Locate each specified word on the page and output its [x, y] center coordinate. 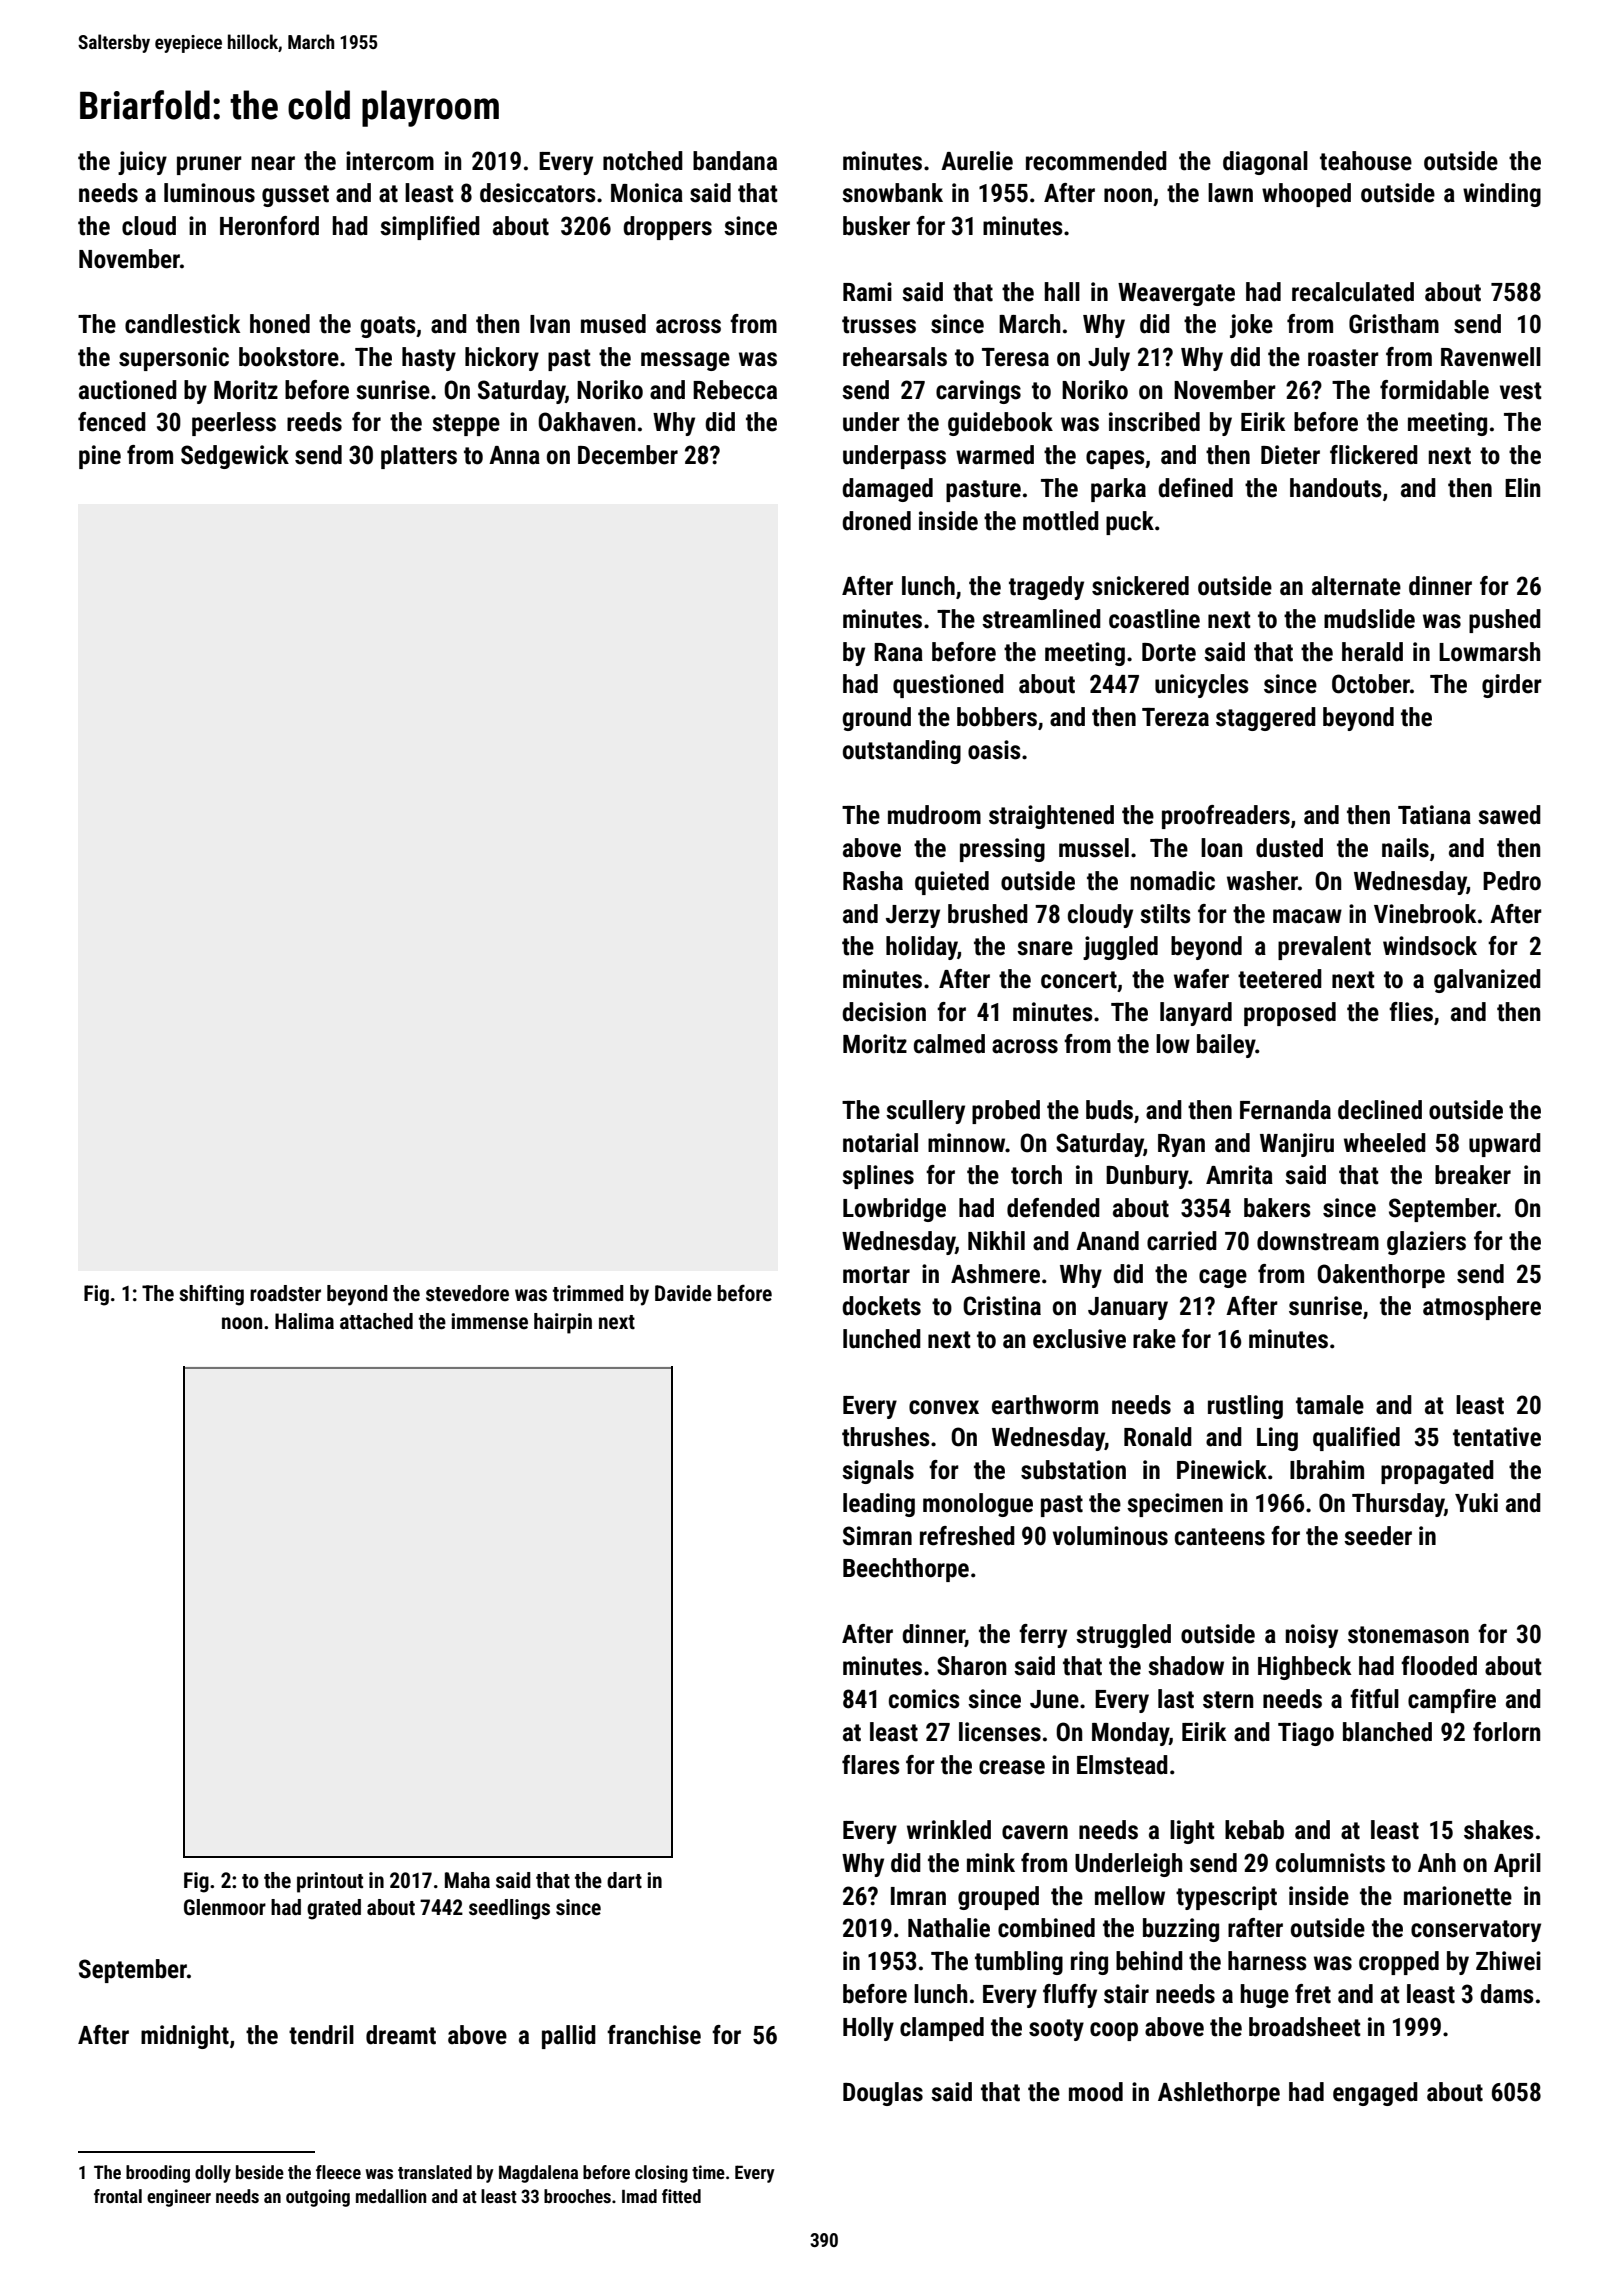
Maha [467, 1880]
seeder [1378, 1536]
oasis [994, 750]
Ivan [550, 324]
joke [1251, 326]
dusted [1289, 848]
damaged [887, 490]
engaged [1375, 2094]
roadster [285, 1293]
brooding [158, 2174]
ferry [1043, 1636]
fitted [681, 2196]
